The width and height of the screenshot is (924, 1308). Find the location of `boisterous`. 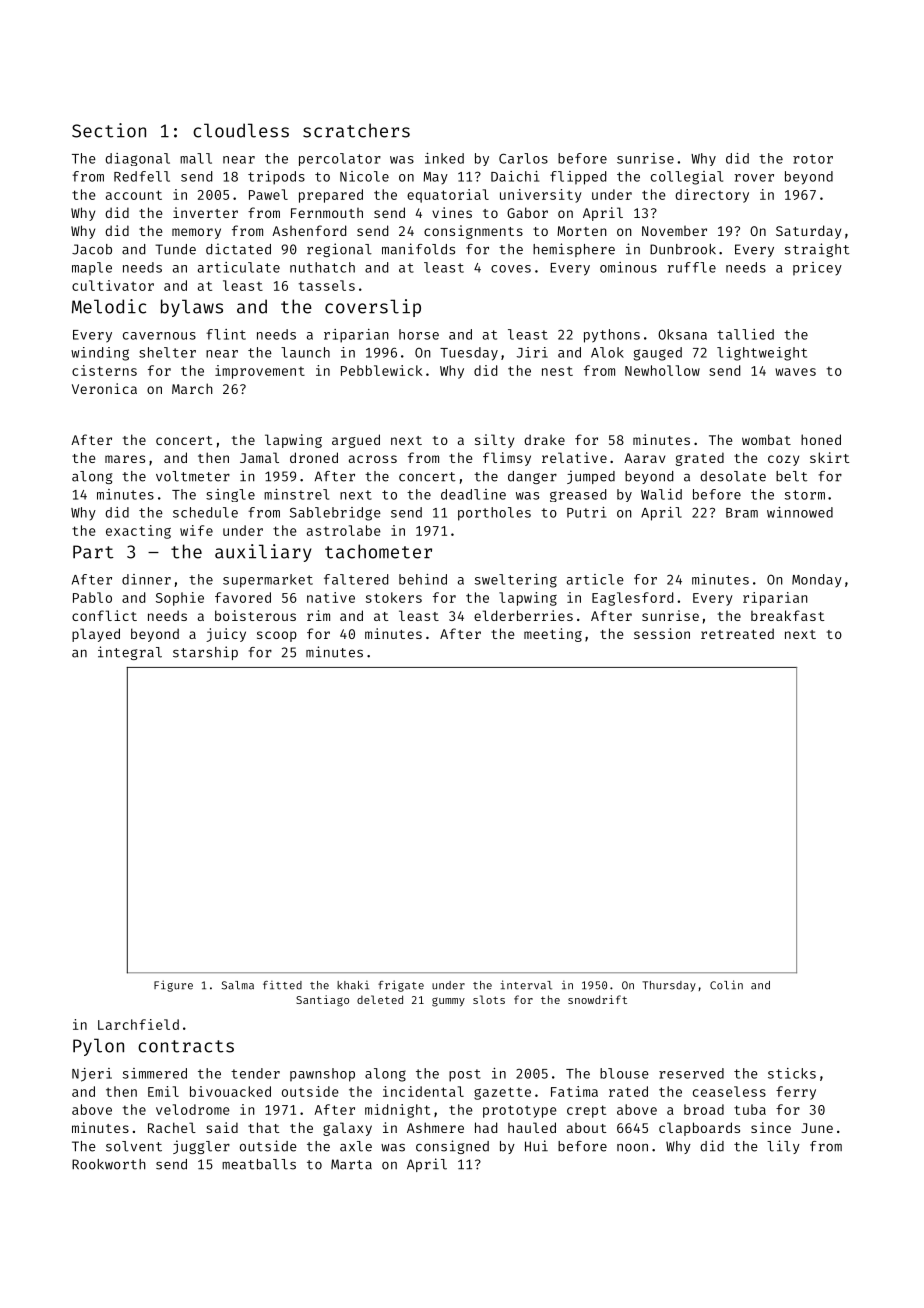

boisterous is located at coordinates (255, 615).
